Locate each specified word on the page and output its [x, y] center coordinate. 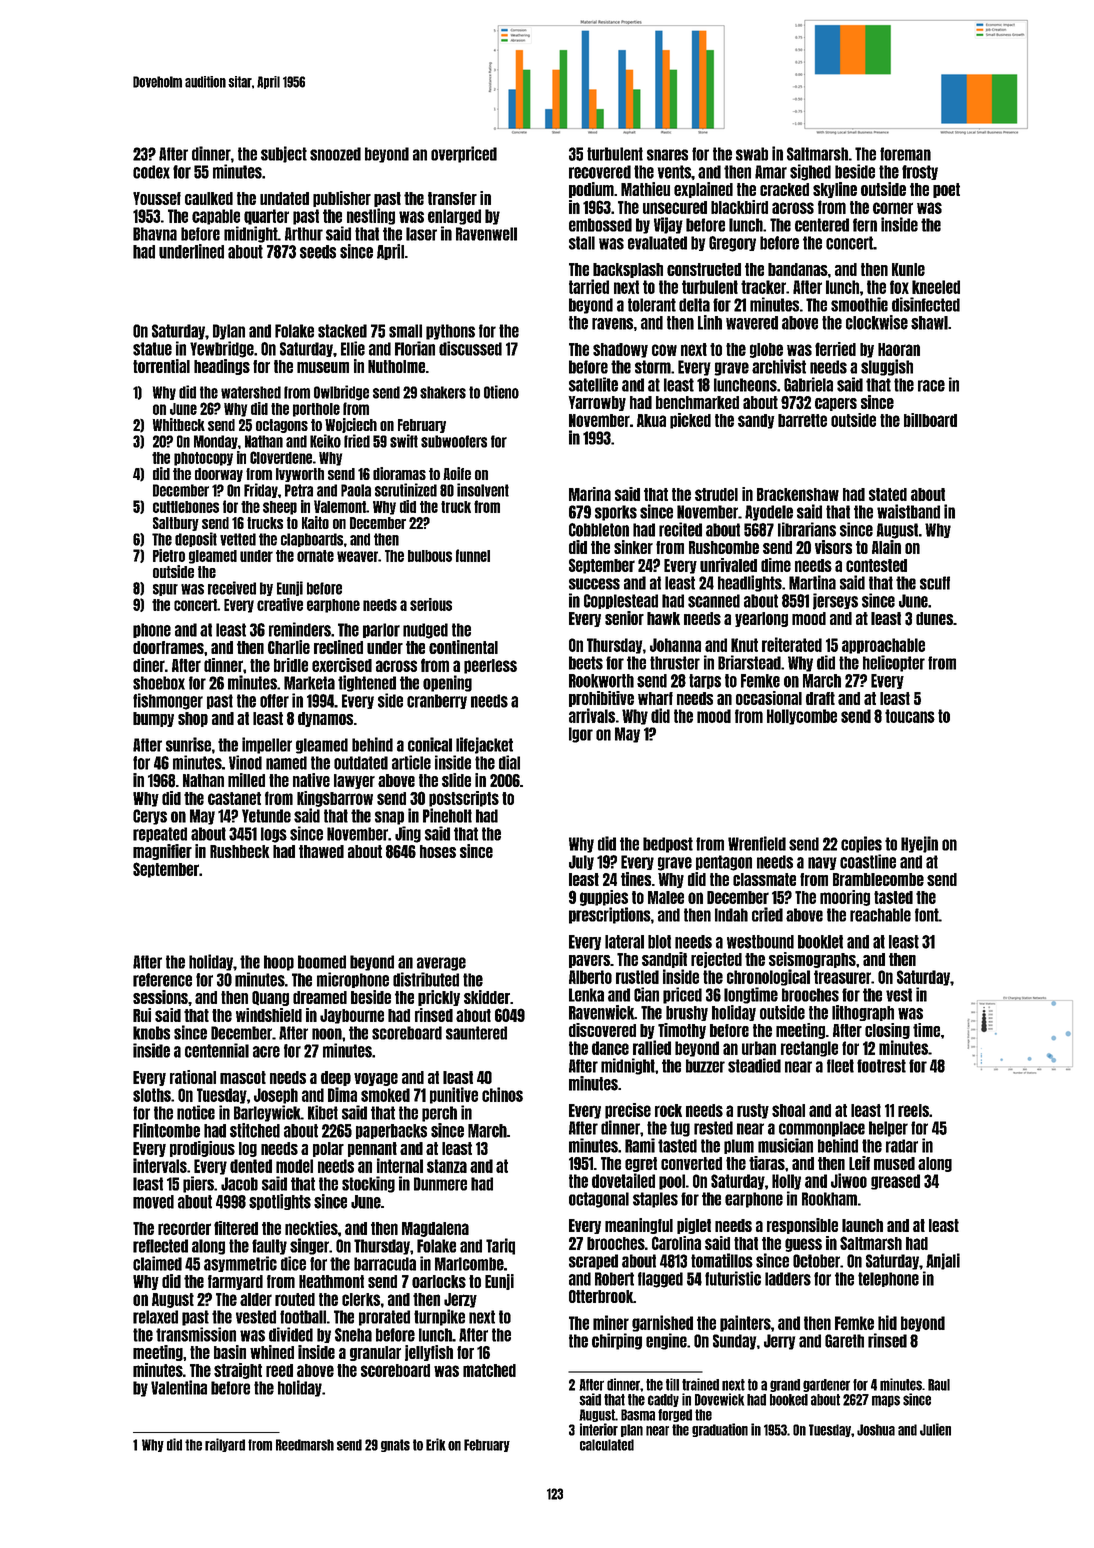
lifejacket [484, 745]
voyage [376, 1079]
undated [284, 198]
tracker [763, 287]
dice [293, 1263]
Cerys [150, 817]
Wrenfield [757, 843]
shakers [443, 392]
